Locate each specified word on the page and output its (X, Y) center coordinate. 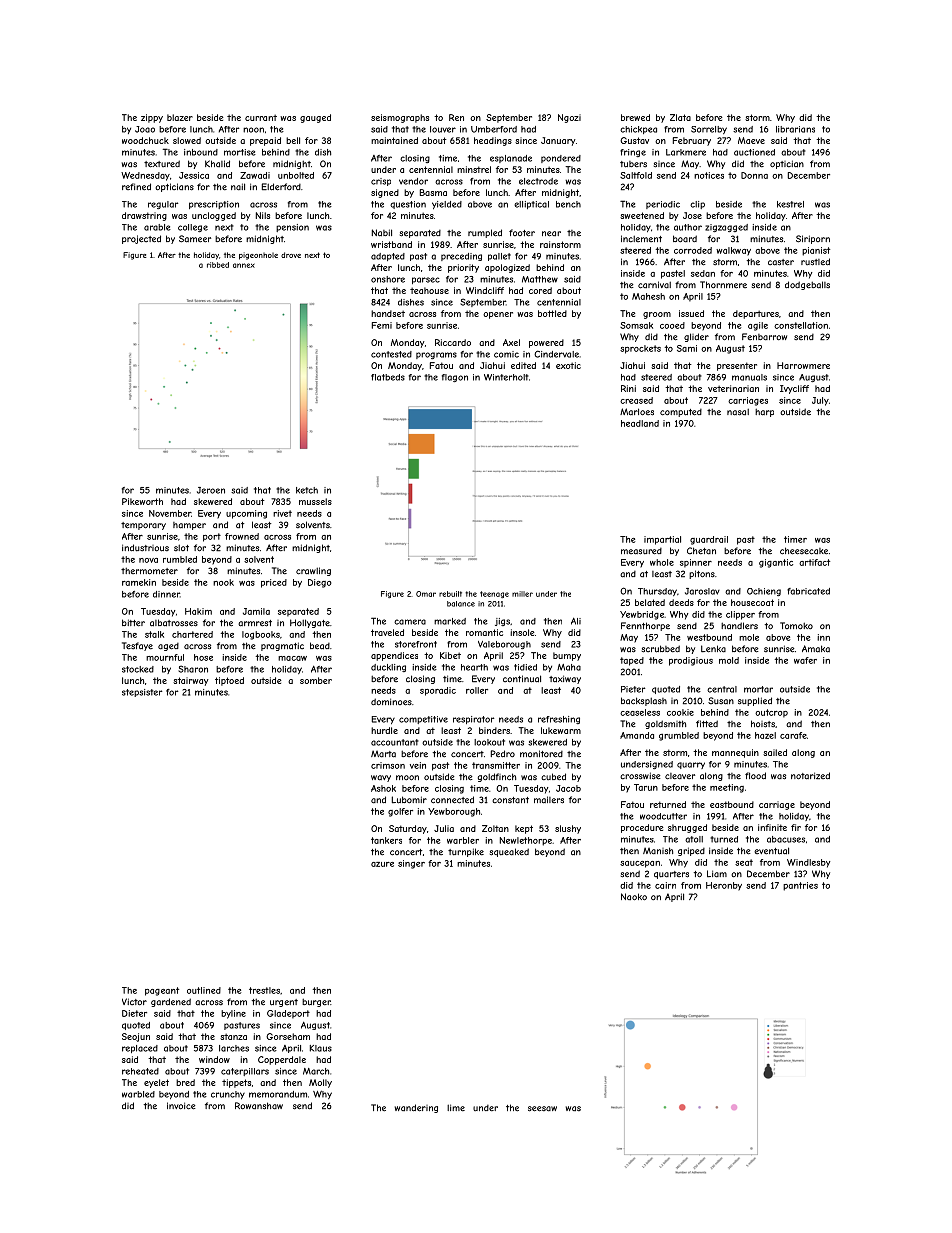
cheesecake (804, 551)
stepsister (142, 693)
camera (410, 622)
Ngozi (569, 118)
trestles (264, 990)
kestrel (790, 204)
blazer (180, 117)
